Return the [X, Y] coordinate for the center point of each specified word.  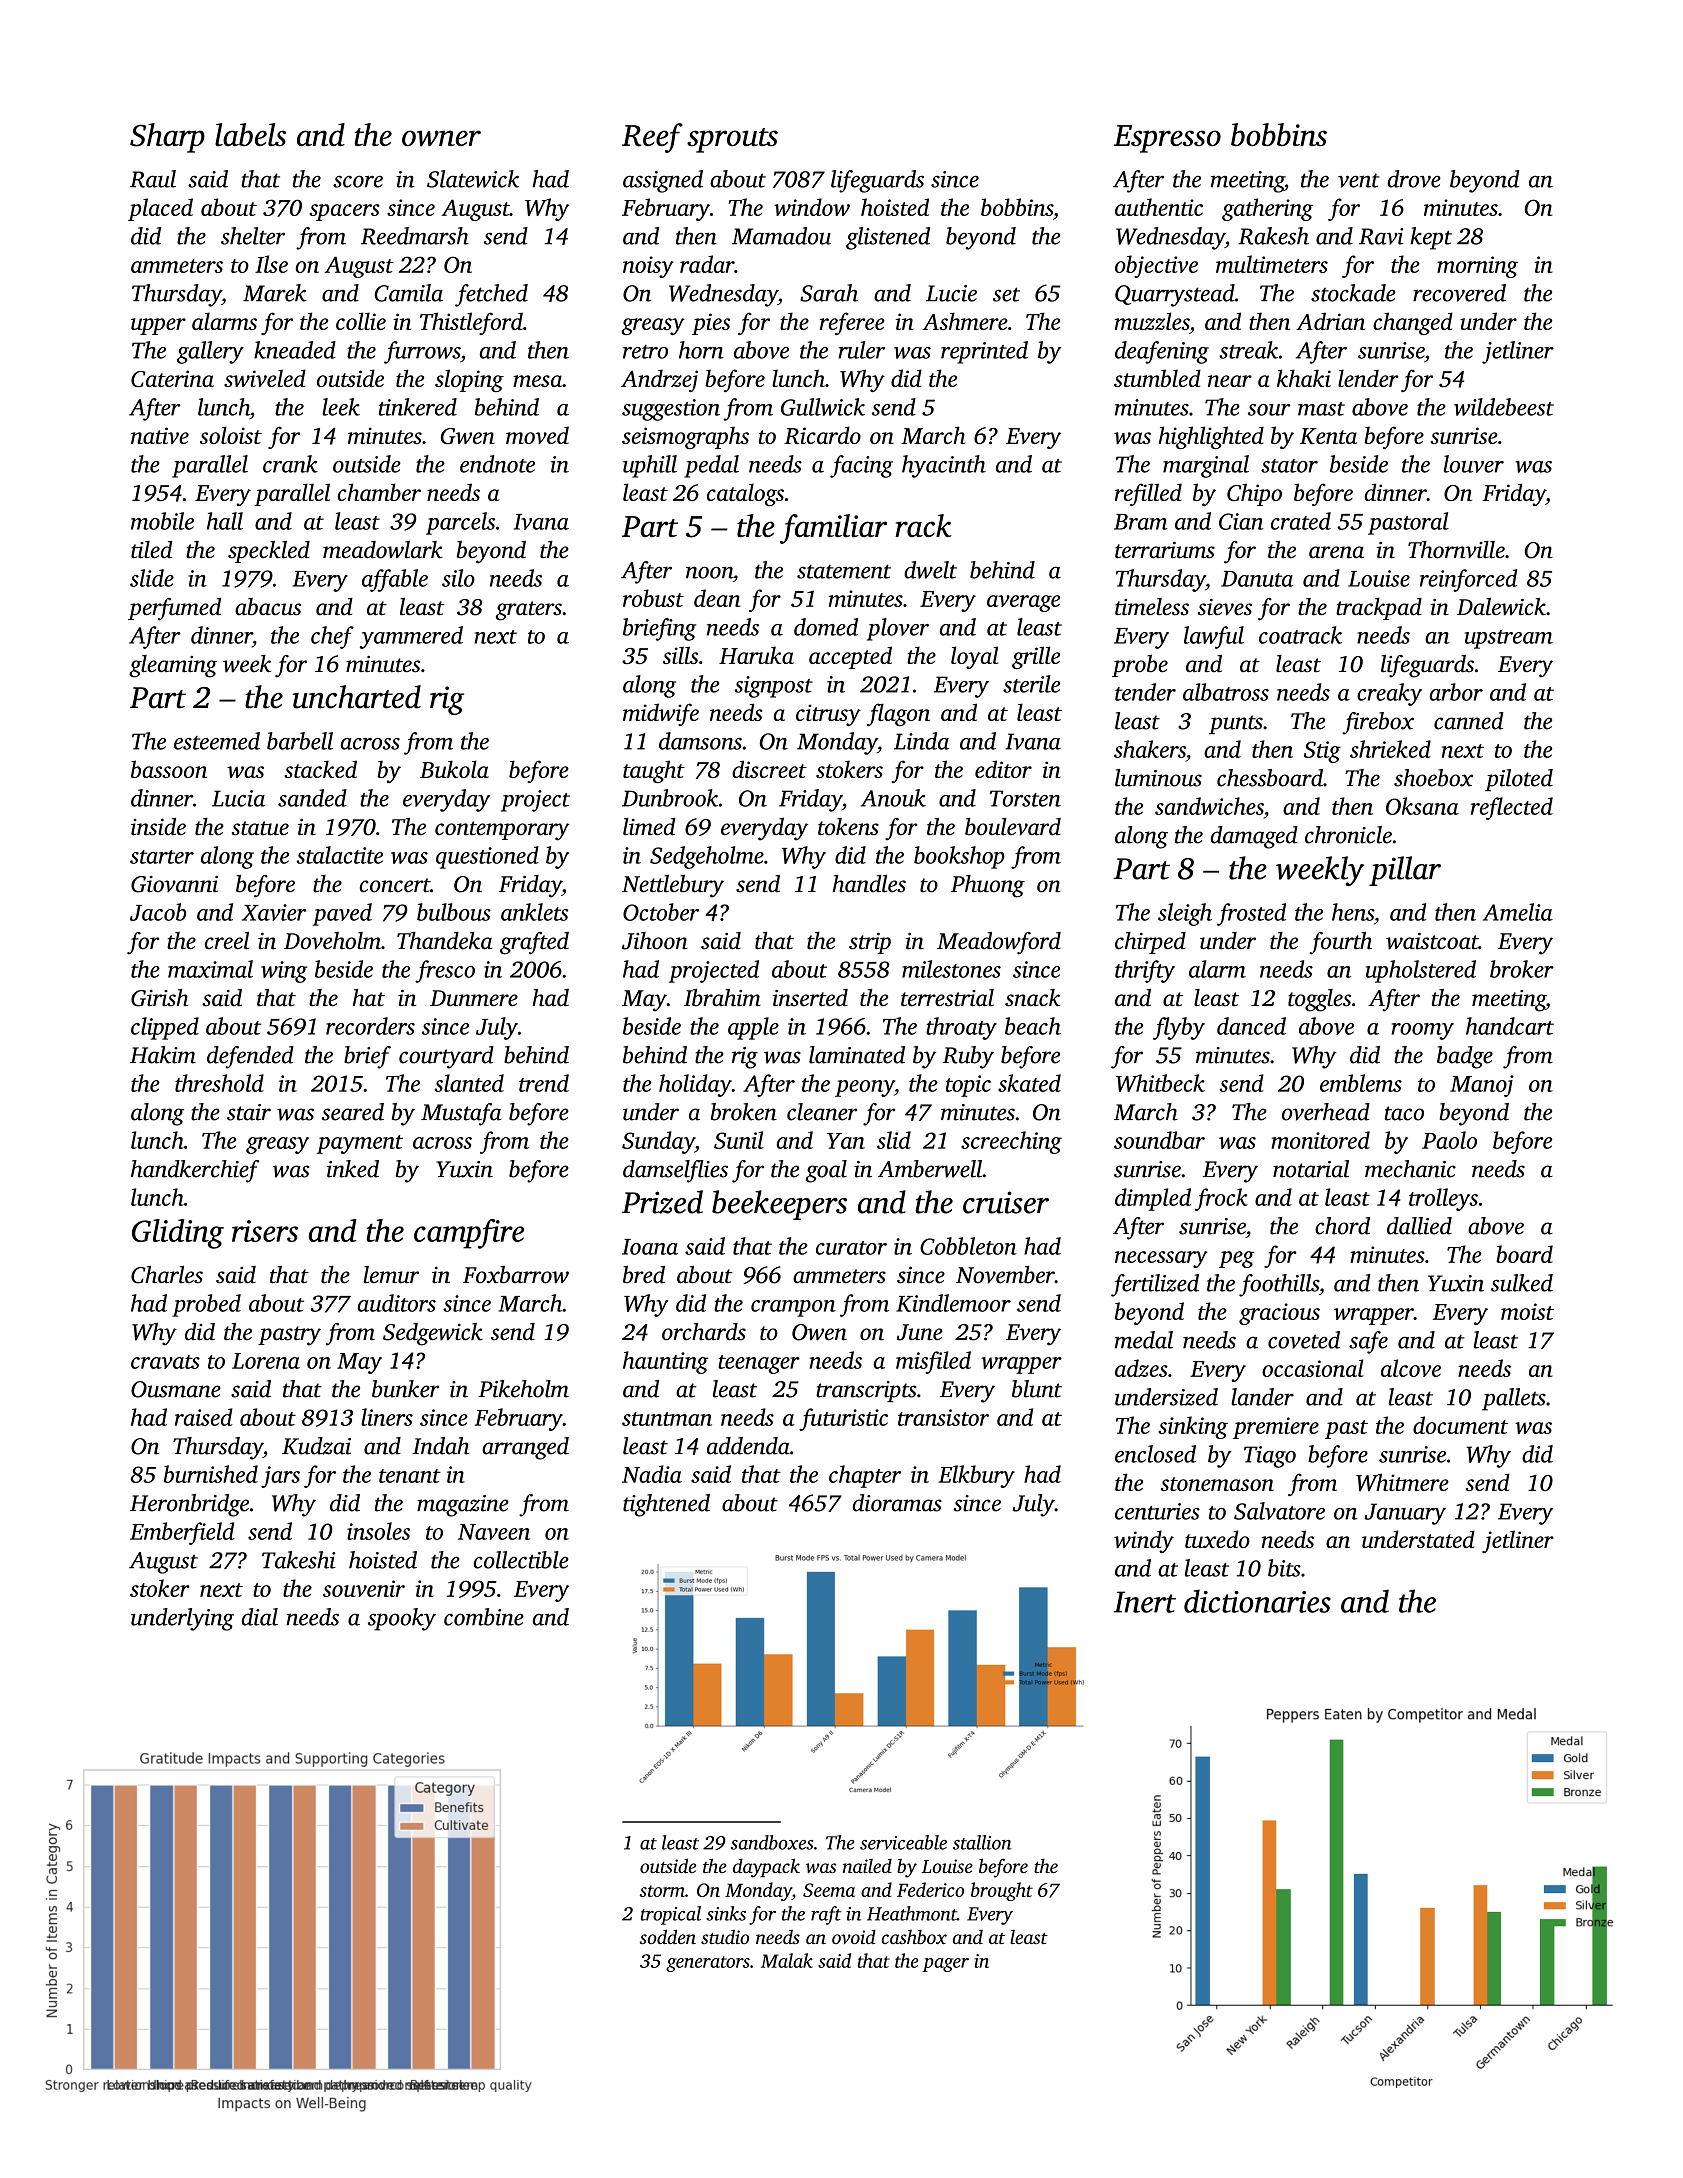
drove [1414, 179]
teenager [759, 1364]
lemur [391, 1275]
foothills [1279, 1285]
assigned [663, 181]
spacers [344, 212]
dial [260, 1617]
